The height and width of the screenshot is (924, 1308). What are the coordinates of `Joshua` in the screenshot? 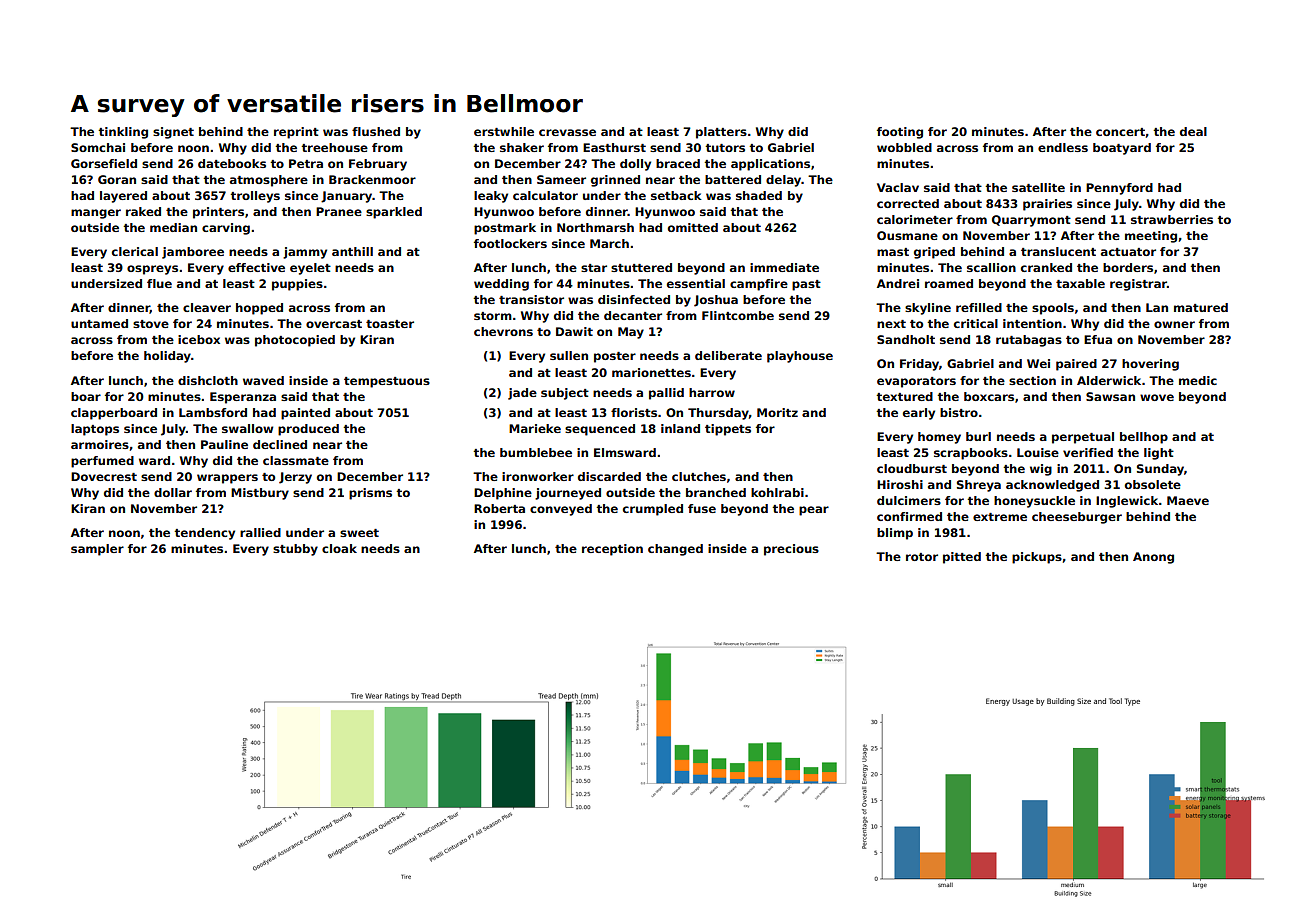 It's located at (716, 301).
